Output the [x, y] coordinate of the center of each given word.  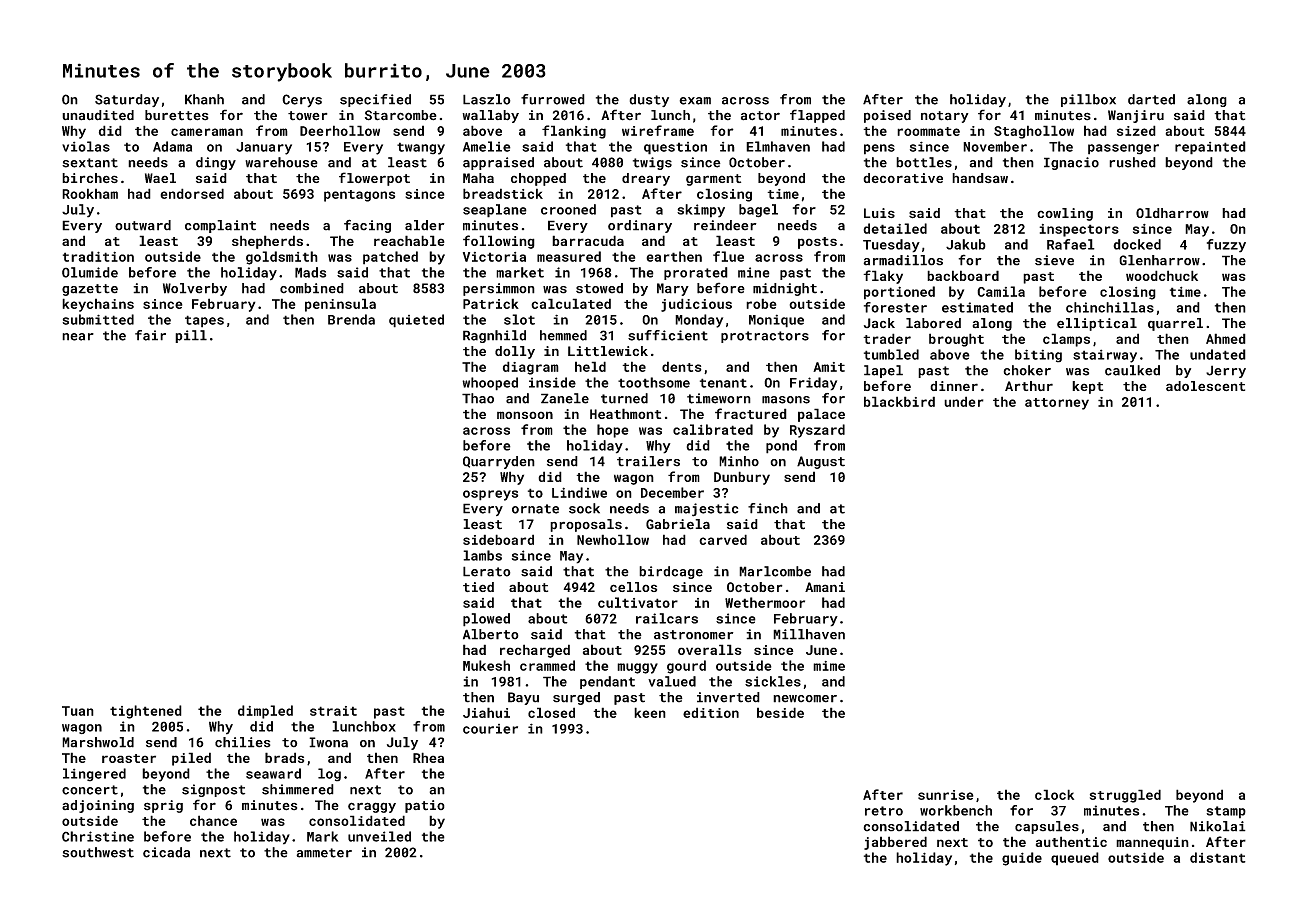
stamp [1226, 812]
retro [884, 811]
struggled [1125, 796]
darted [1151, 99]
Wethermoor [765, 602]
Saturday [127, 100]
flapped [817, 116]
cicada [166, 852]
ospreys [490, 495]
